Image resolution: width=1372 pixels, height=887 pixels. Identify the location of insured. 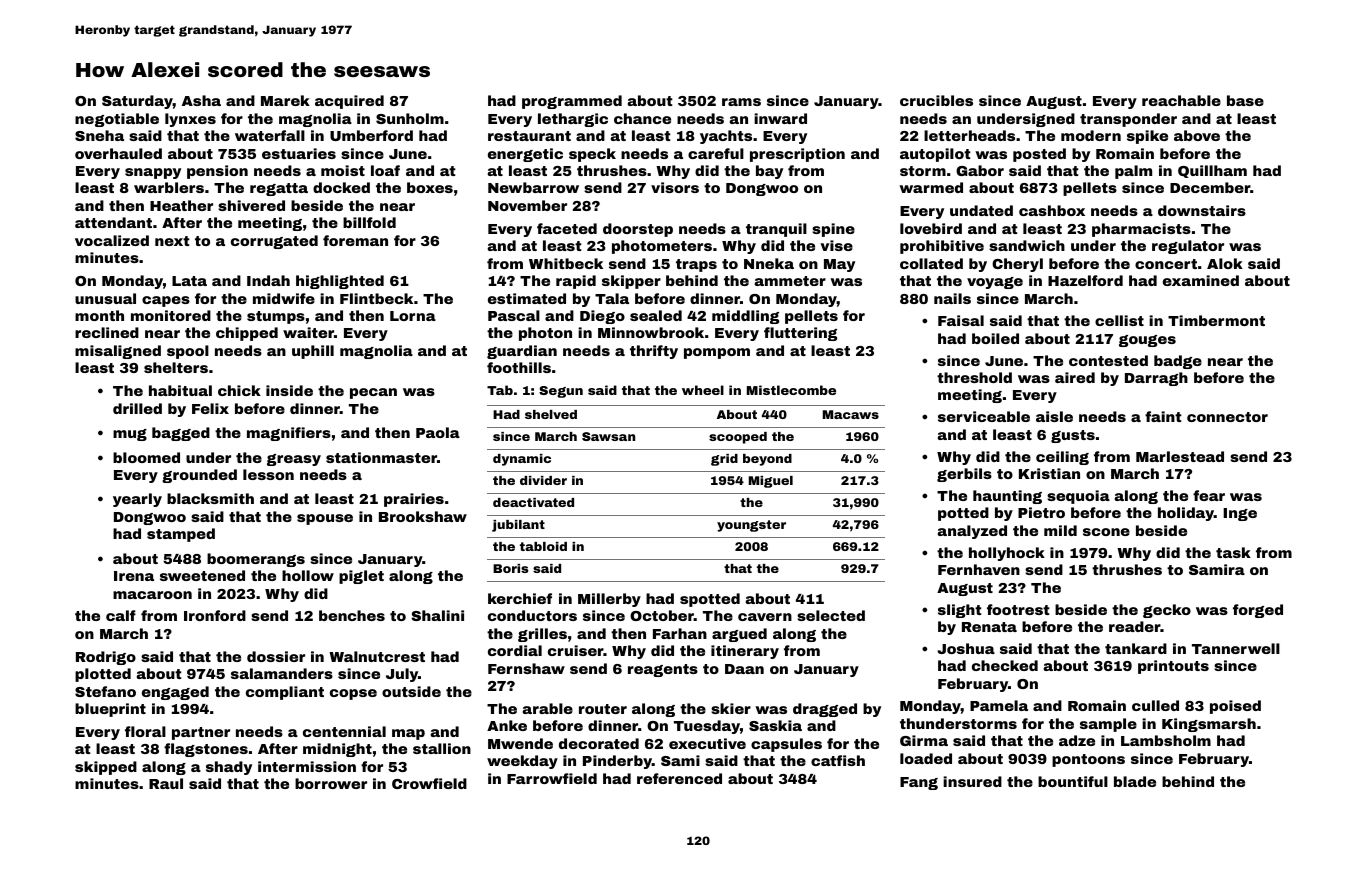
(972, 781).
